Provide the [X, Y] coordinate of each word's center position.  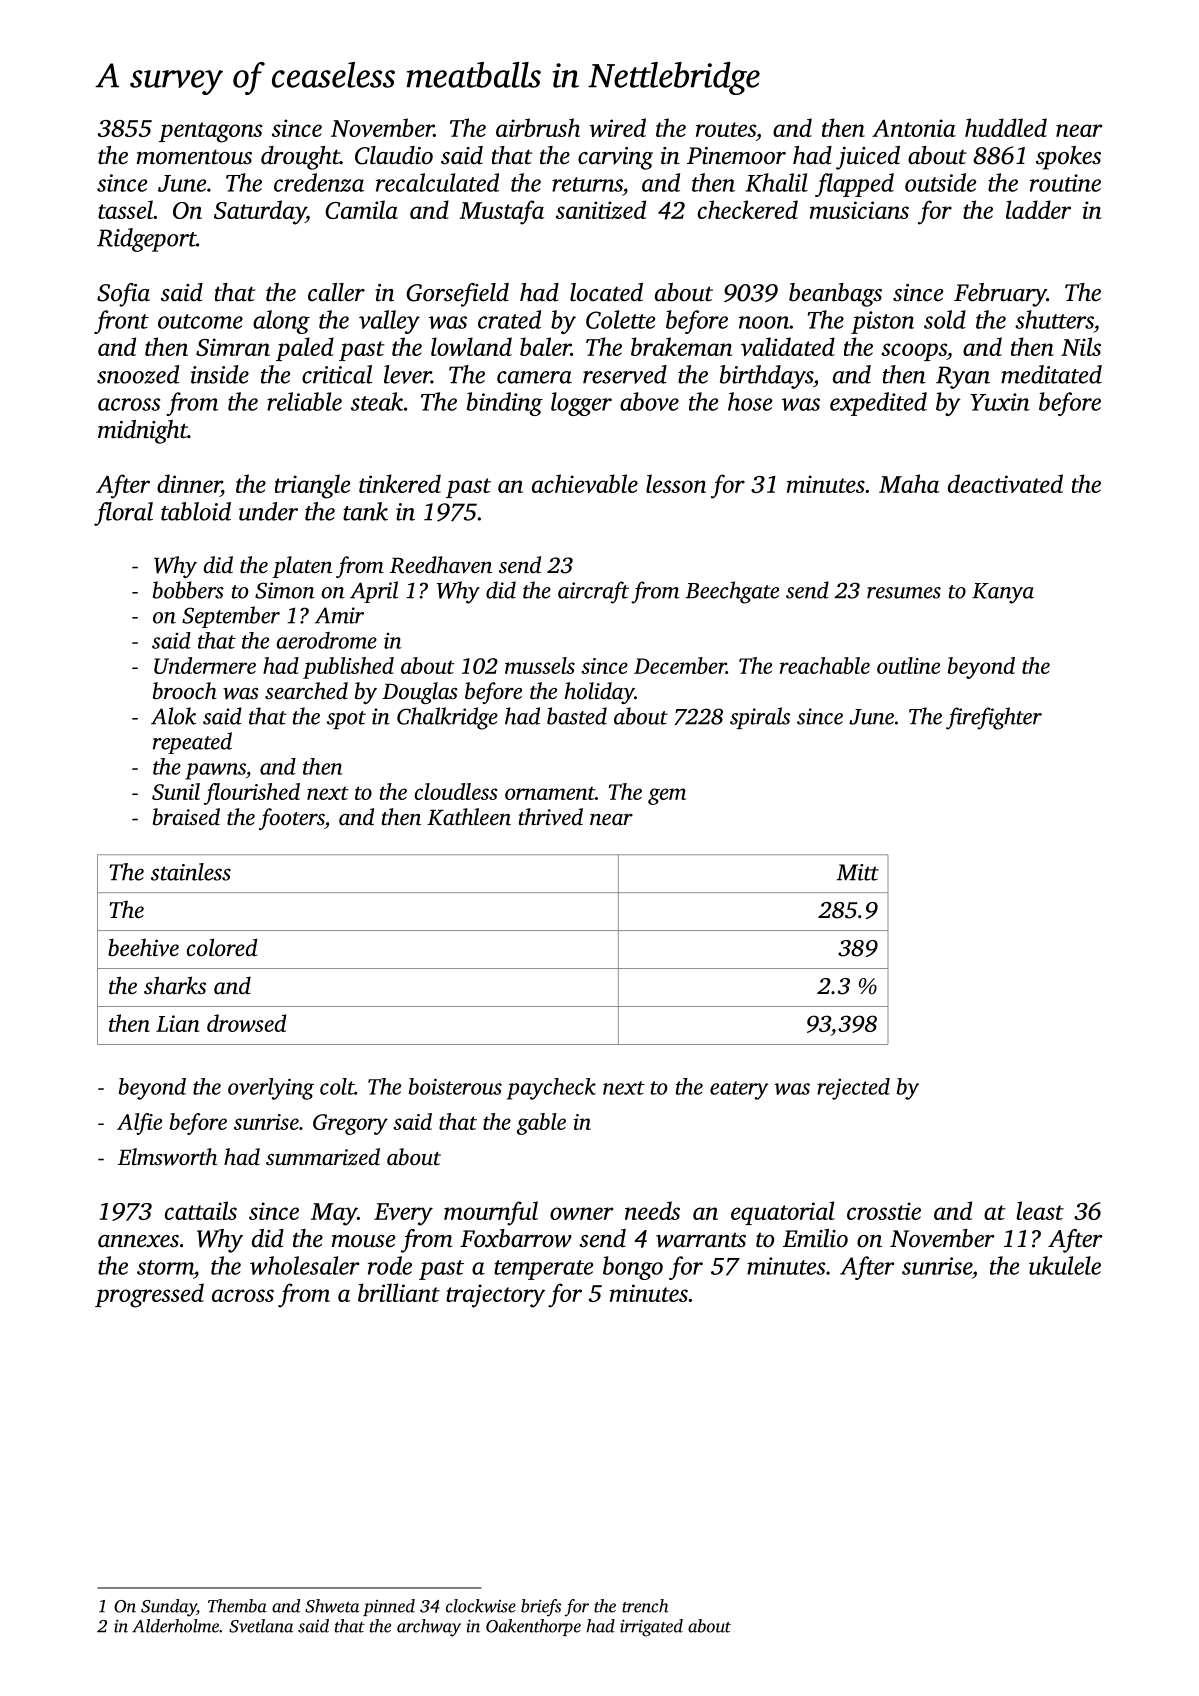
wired [617, 127]
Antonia [914, 128]
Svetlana [261, 1626]
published [348, 668]
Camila [361, 209]
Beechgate [732, 592]
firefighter [994, 718]
